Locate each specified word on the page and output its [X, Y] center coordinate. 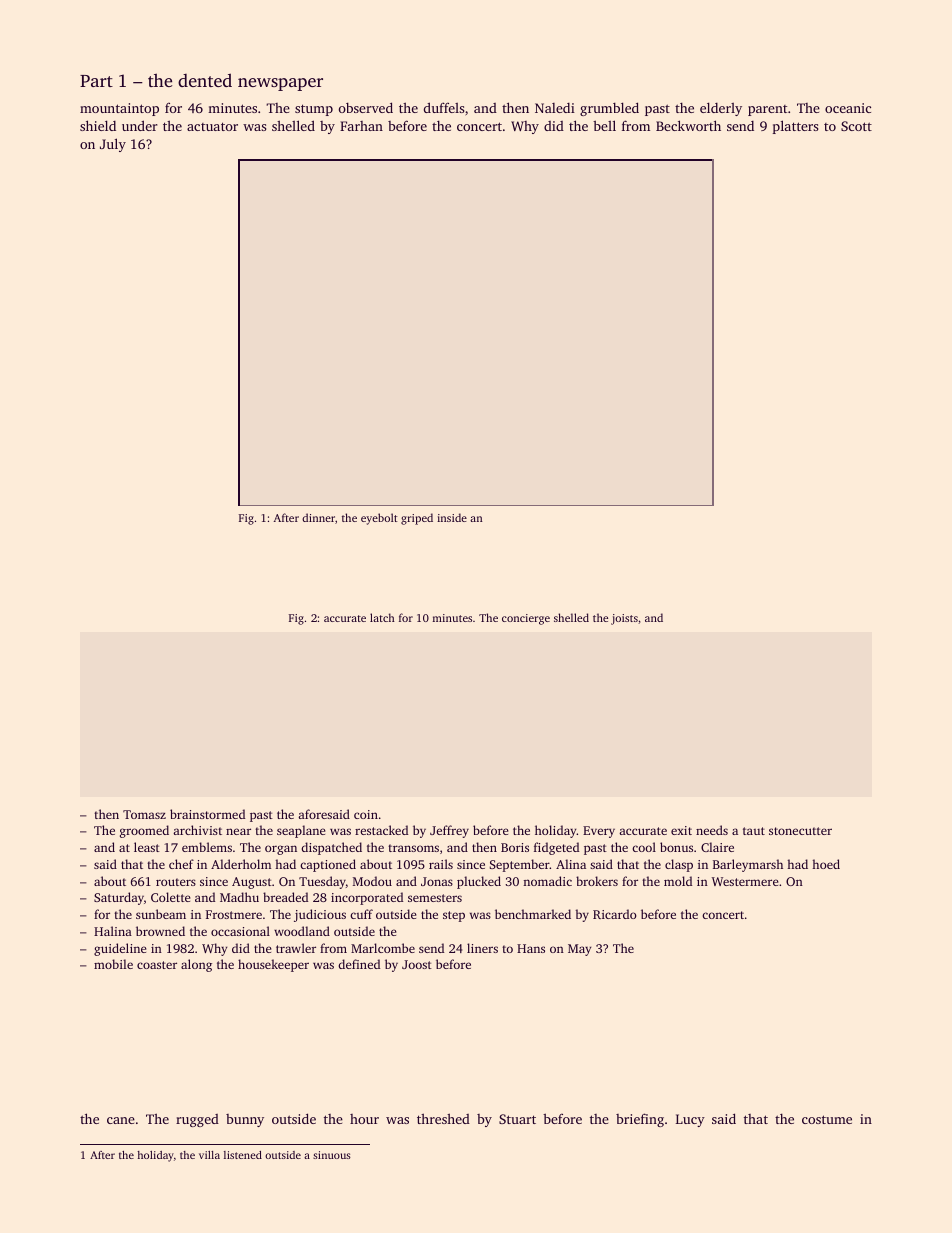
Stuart [517, 1119]
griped [417, 519]
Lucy [690, 1120]
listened [243, 1155]
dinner [318, 517]
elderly [721, 109]
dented [205, 80]
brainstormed [207, 814]
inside [452, 517]
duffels [444, 107]
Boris [515, 847]
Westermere [745, 881]
